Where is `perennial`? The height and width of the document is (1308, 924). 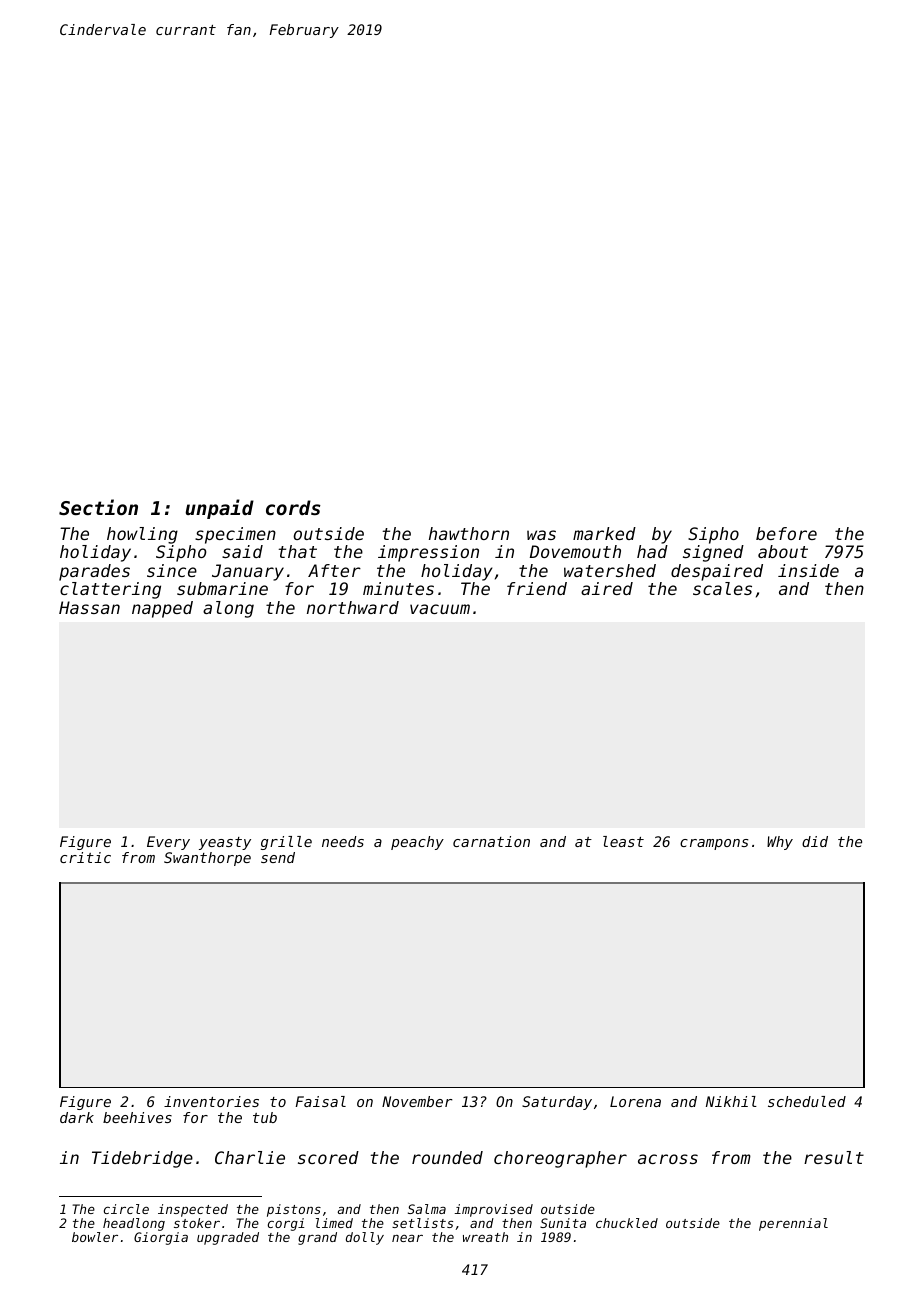
perennial is located at coordinates (793, 1224).
